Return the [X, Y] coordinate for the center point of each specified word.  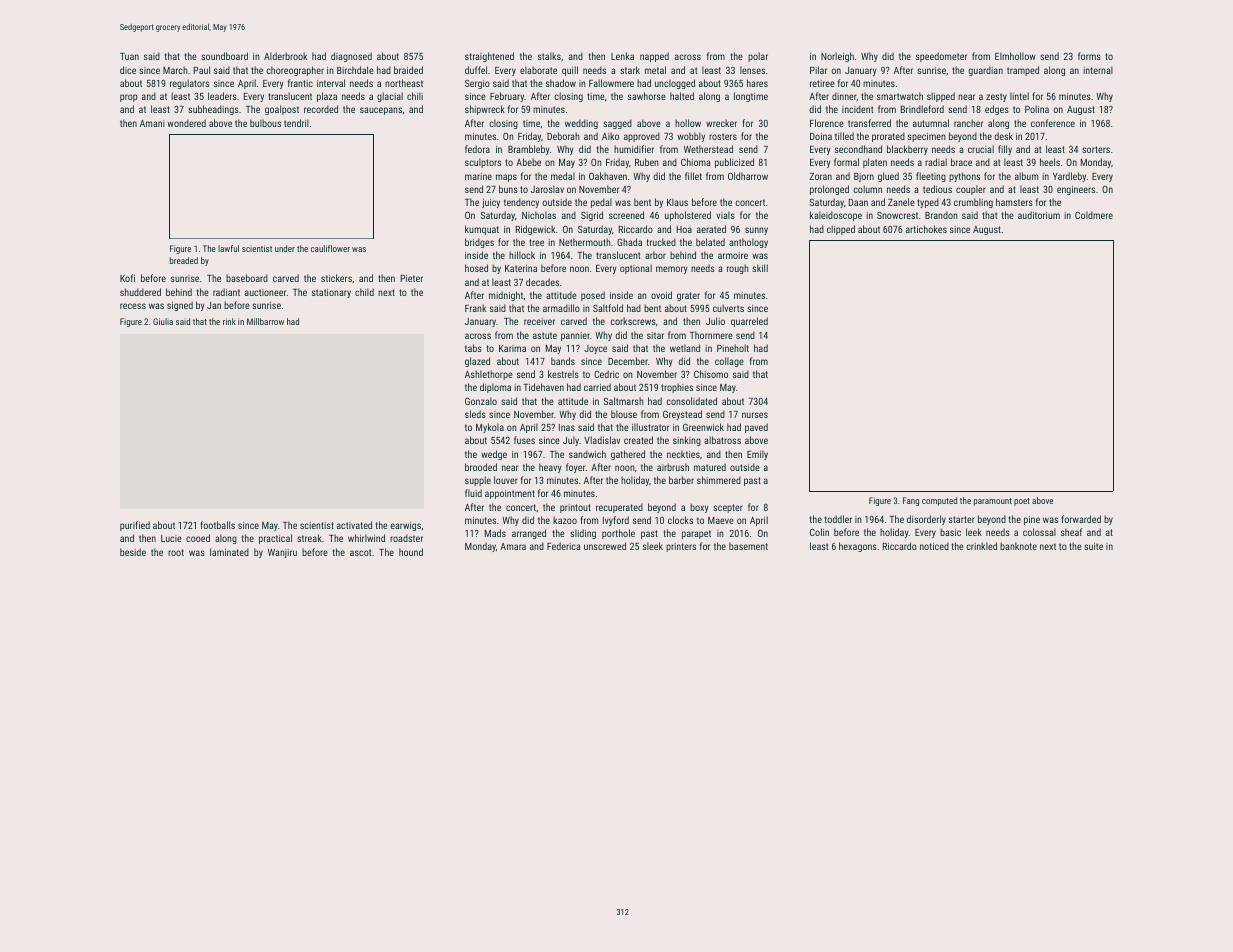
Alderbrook [285, 56]
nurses [755, 415]
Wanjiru [282, 553]
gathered [628, 455]
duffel [476, 70]
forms [1089, 56]
